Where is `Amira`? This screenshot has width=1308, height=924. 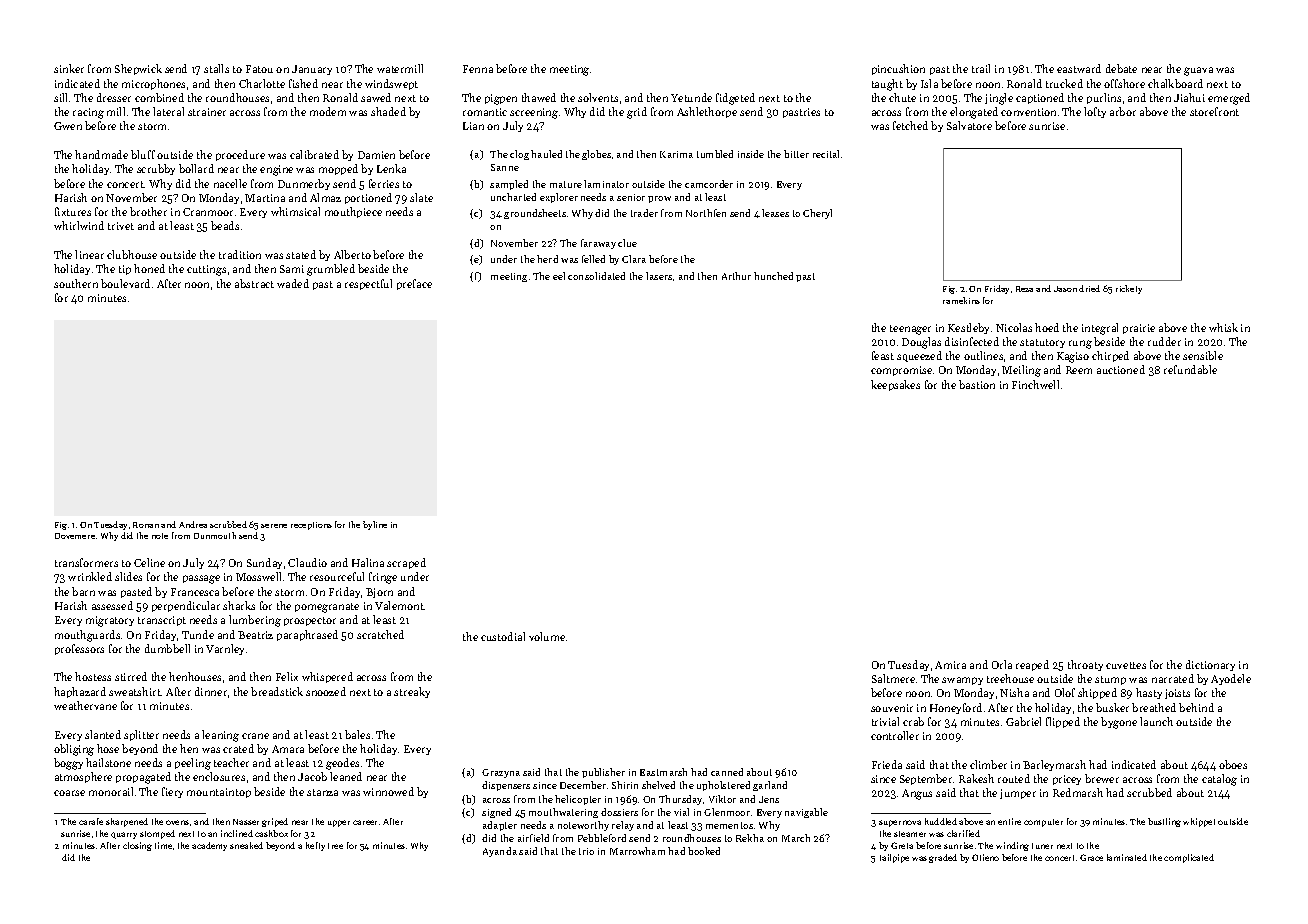
Amira is located at coordinates (950, 665).
